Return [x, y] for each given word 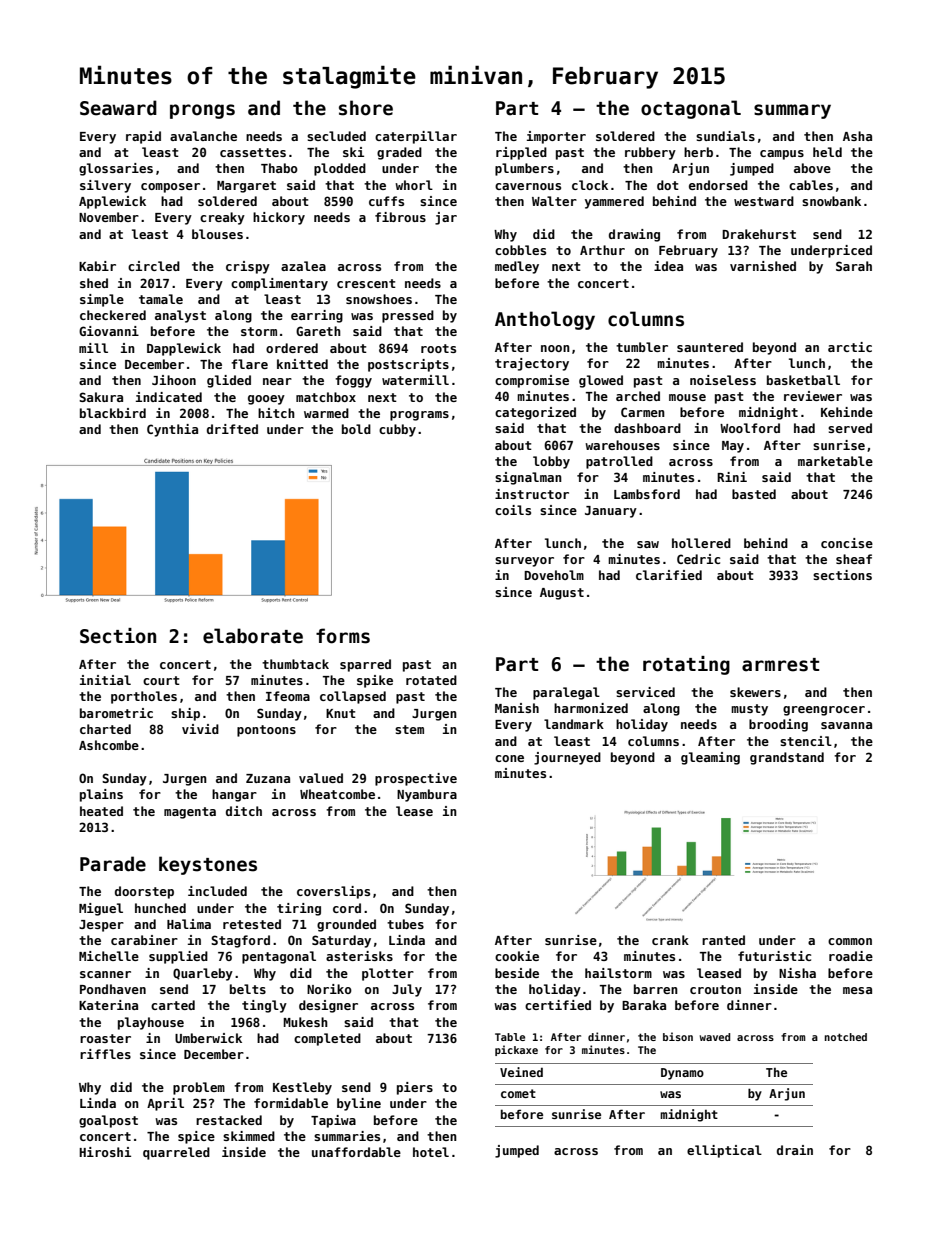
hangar [234, 795]
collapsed [353, 697]
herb [698, 152]
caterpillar [416, 137]
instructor [532, 494]
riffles [105, 1054]
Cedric [698, 559]
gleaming [710, 758]
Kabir [97, 266]
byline [359, 1104]
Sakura [101, 397]
